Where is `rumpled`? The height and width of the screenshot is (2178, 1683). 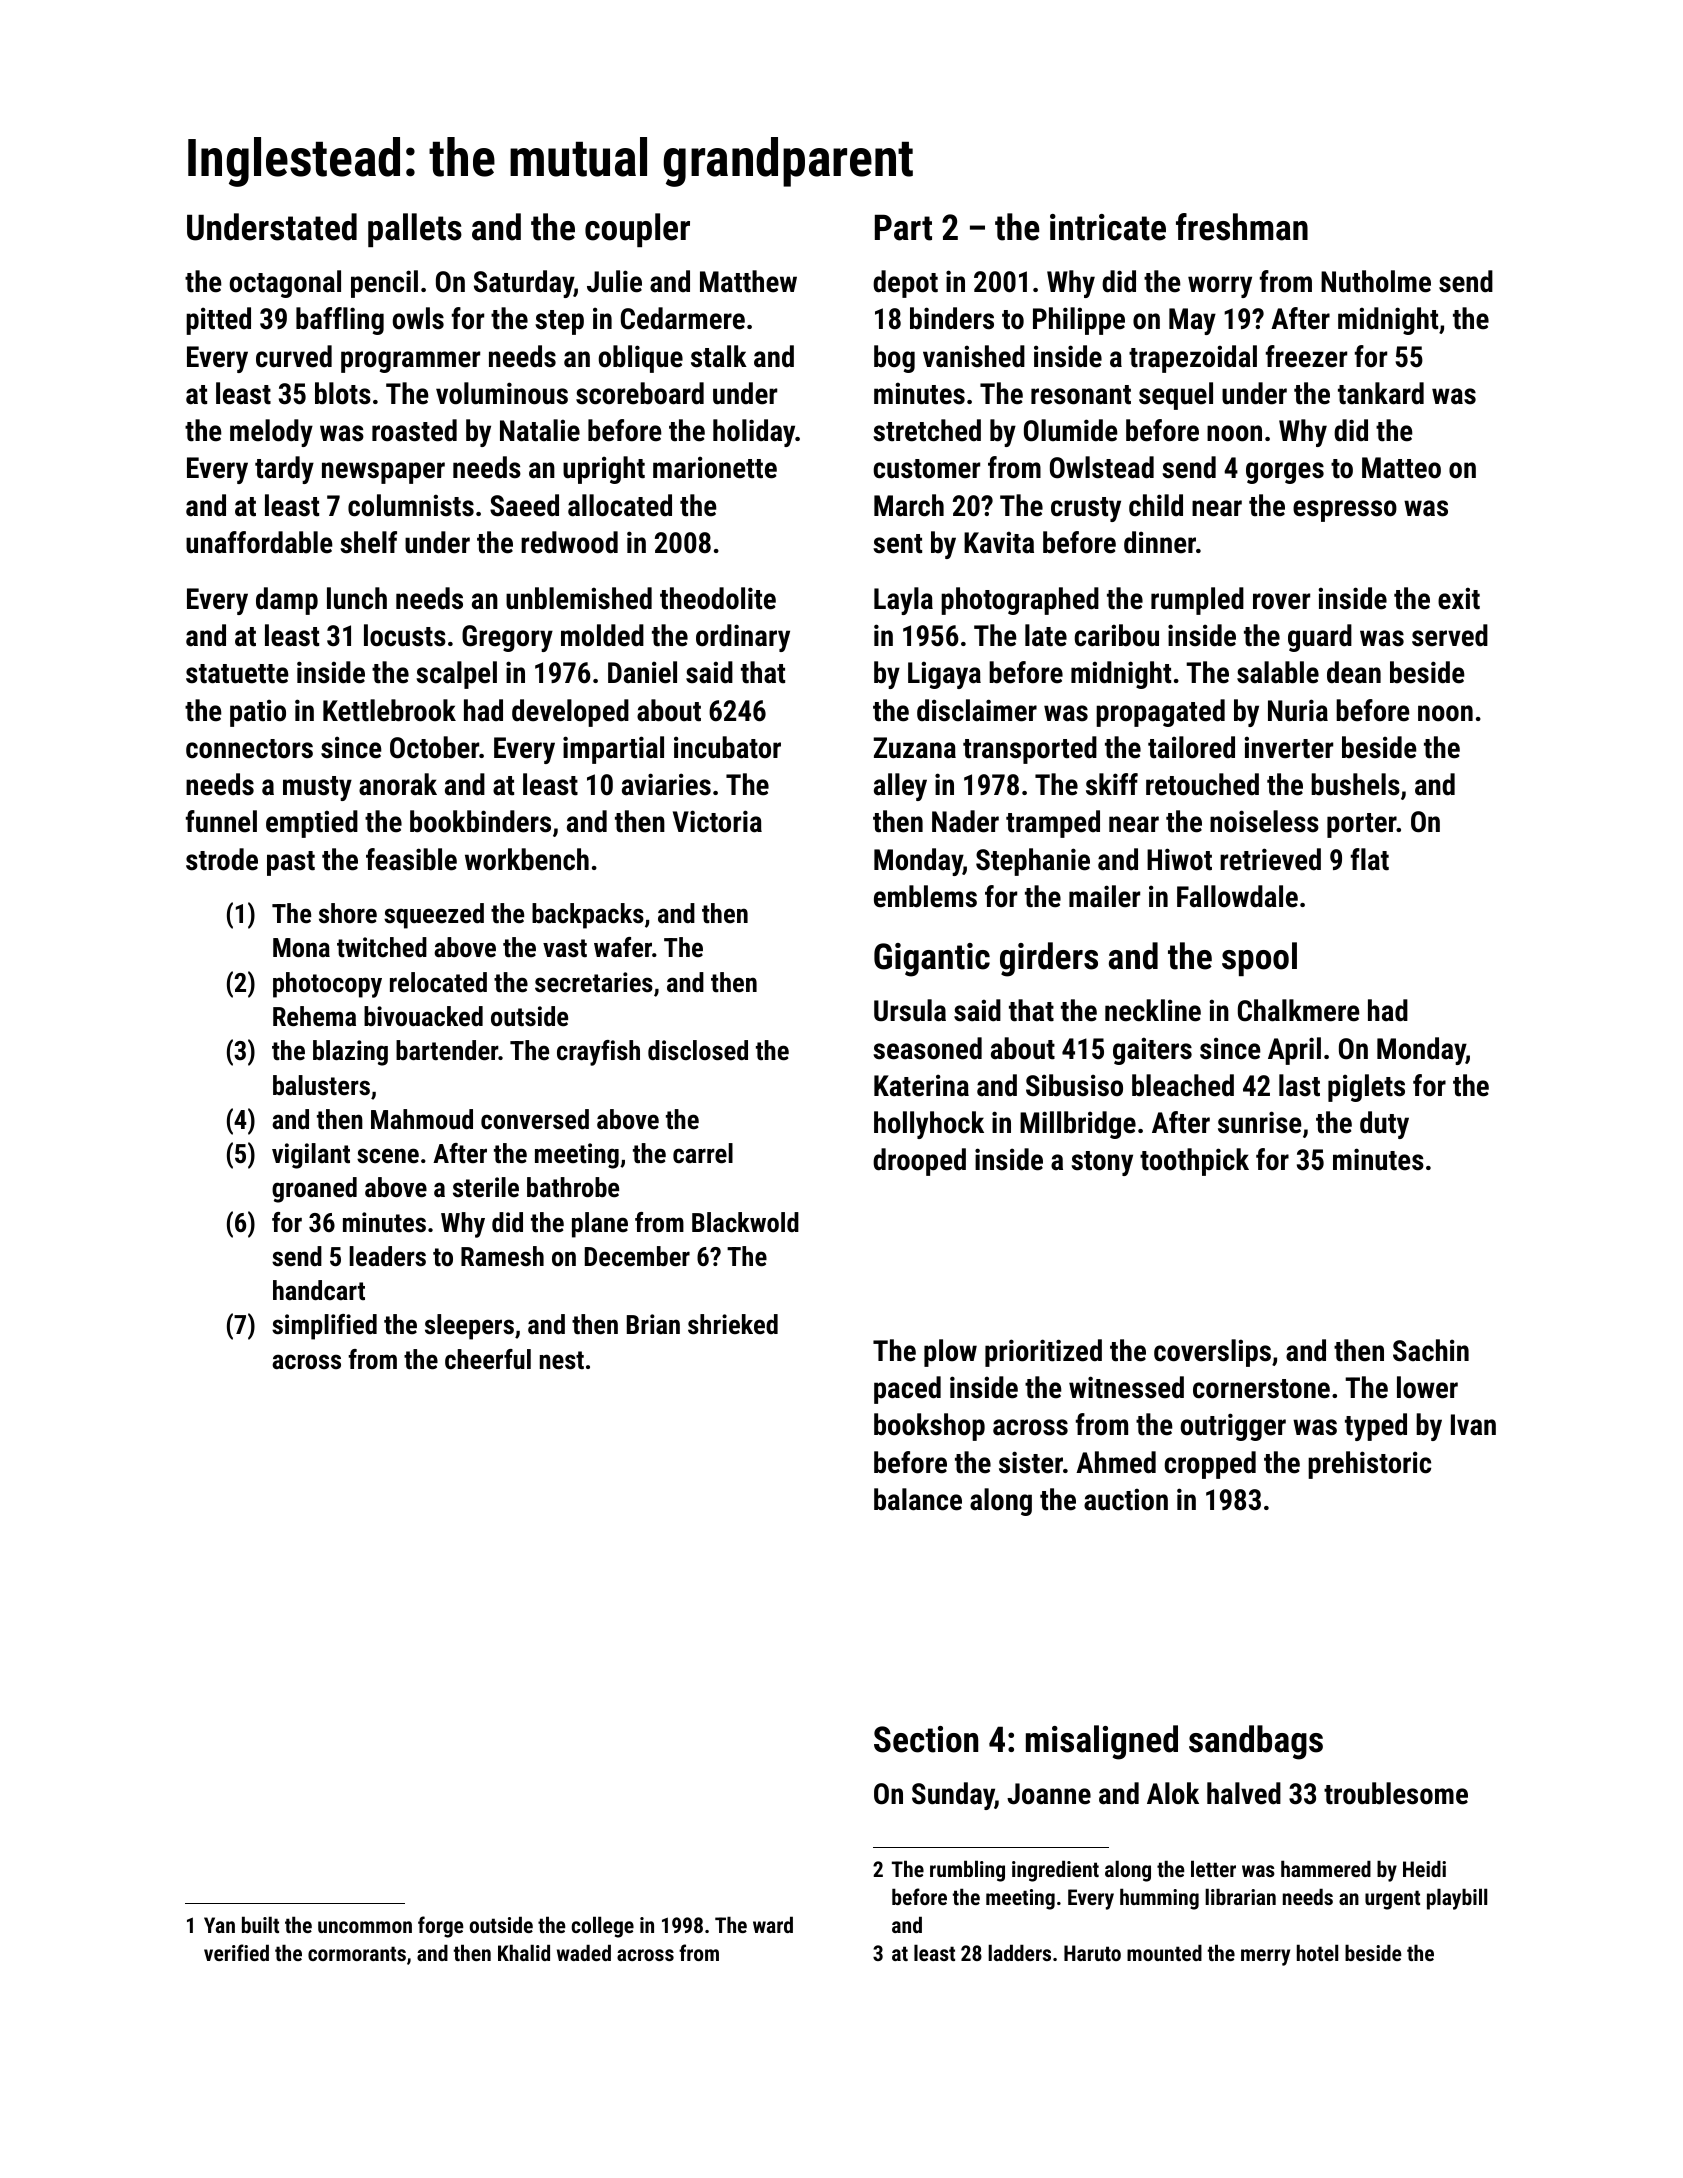 rumpled is located at coordinates (1197, 601).
